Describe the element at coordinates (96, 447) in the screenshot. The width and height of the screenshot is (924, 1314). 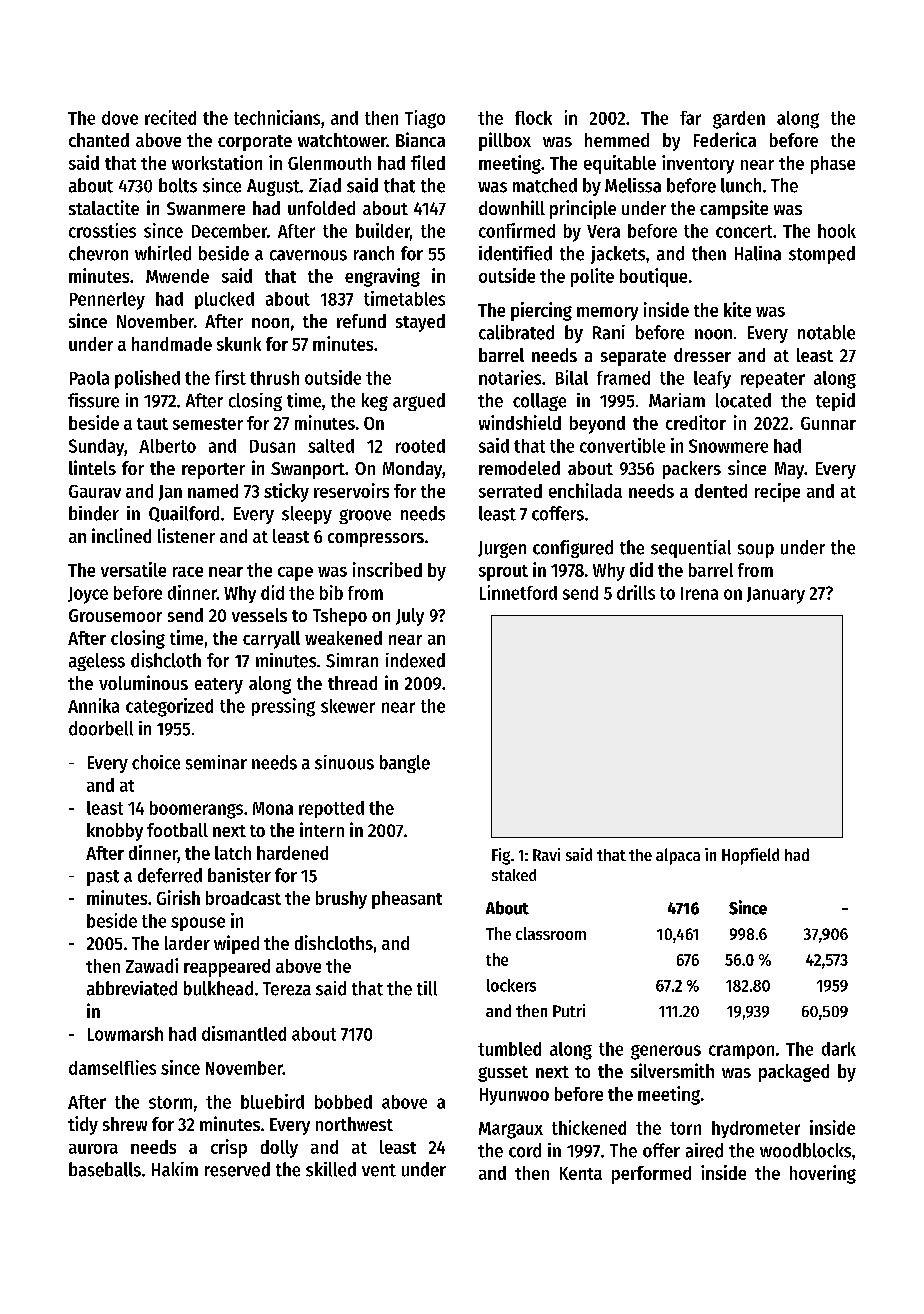
I see `Sunday` at that location.
